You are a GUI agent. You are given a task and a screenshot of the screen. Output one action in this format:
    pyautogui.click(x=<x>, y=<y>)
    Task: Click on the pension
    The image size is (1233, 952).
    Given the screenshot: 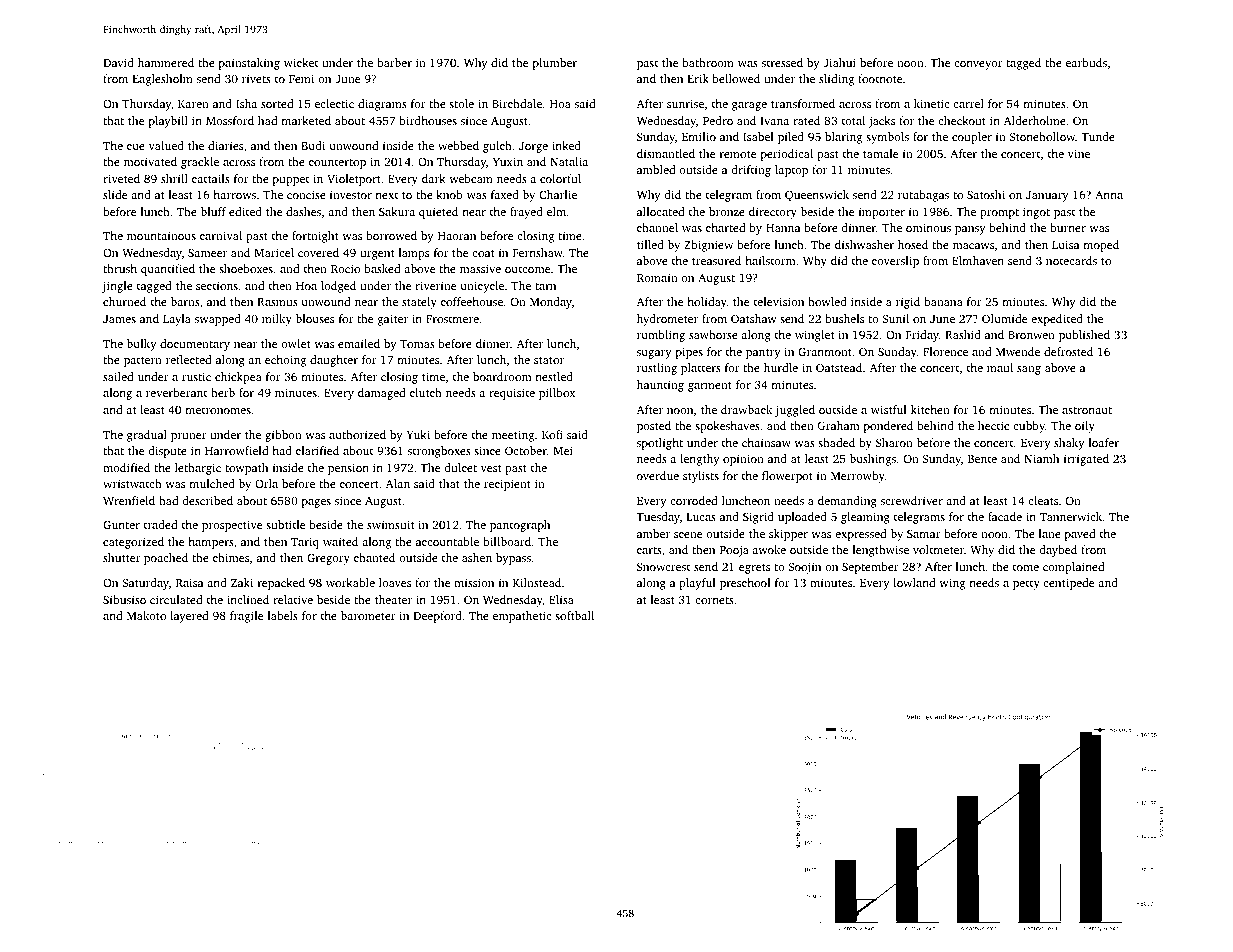 What is the action you would take?
    pyautogui.click(x=348, y=469)
